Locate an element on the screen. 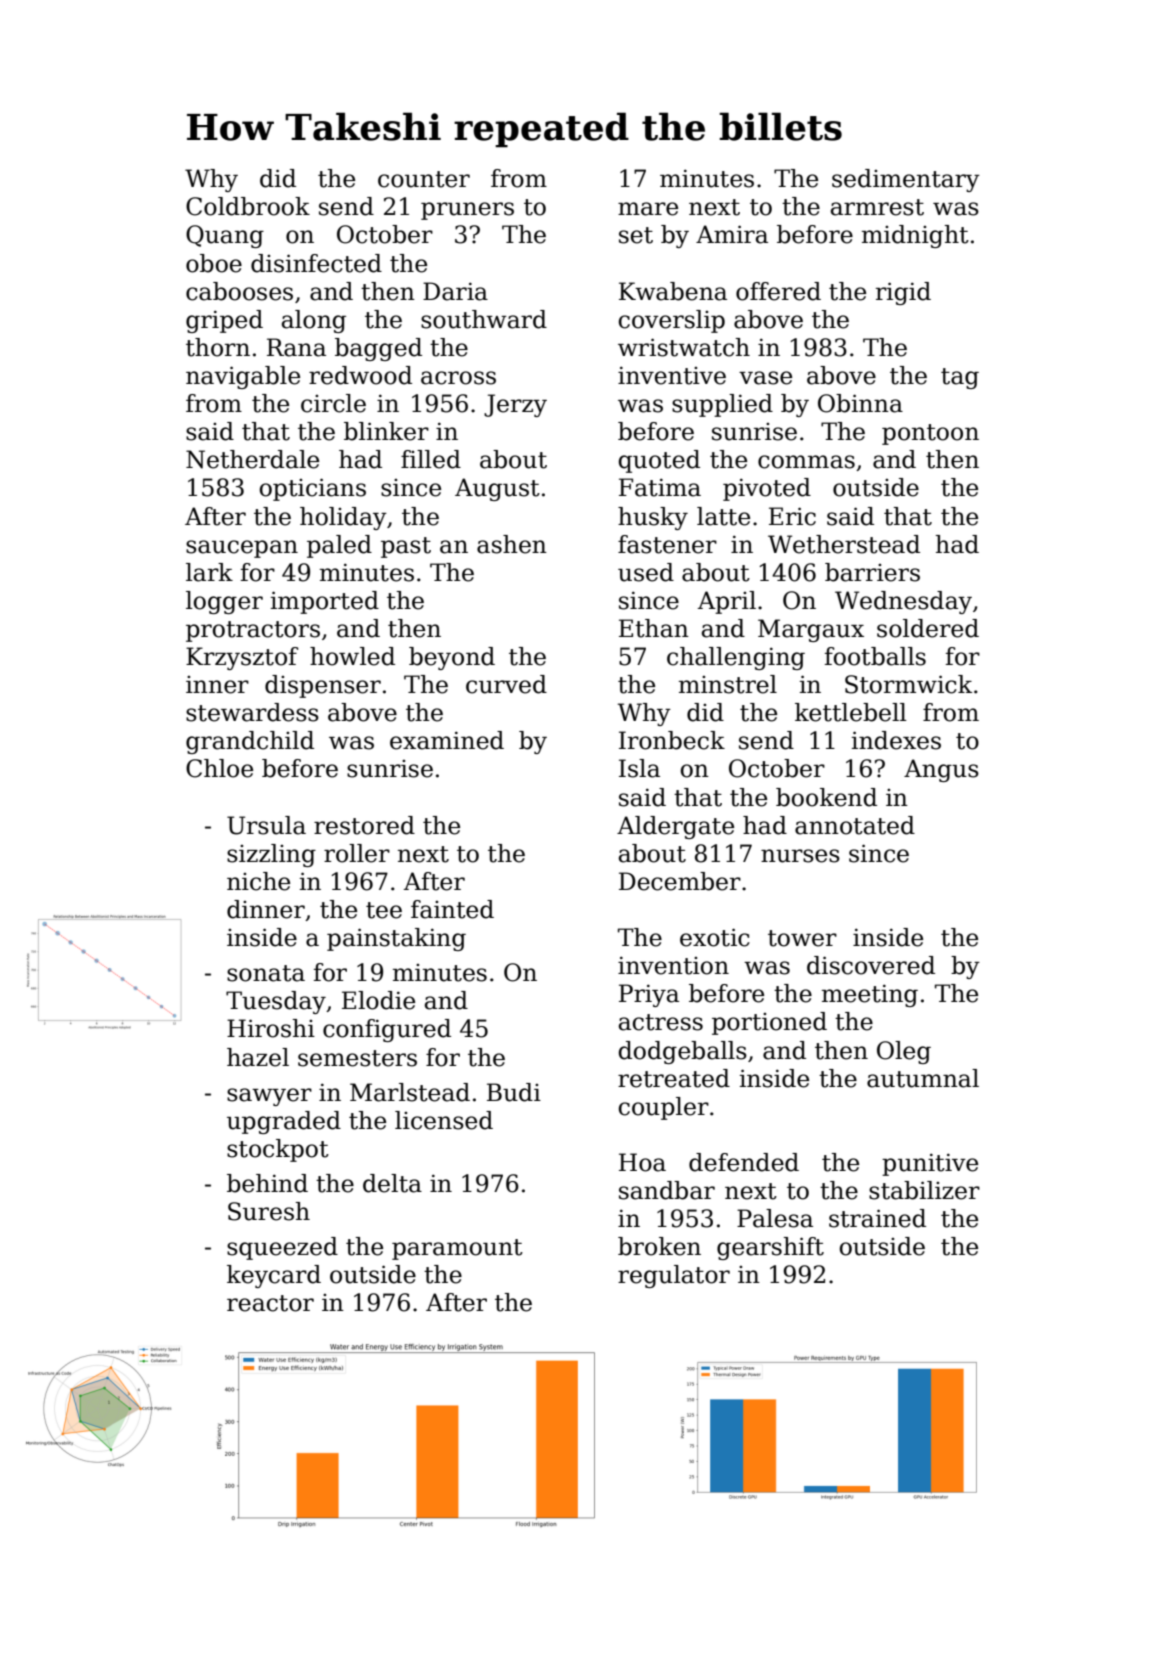 Image resolution: width=1165 pixels, height=1654 pixels. Ethan is located at coordinates (654, 628).
